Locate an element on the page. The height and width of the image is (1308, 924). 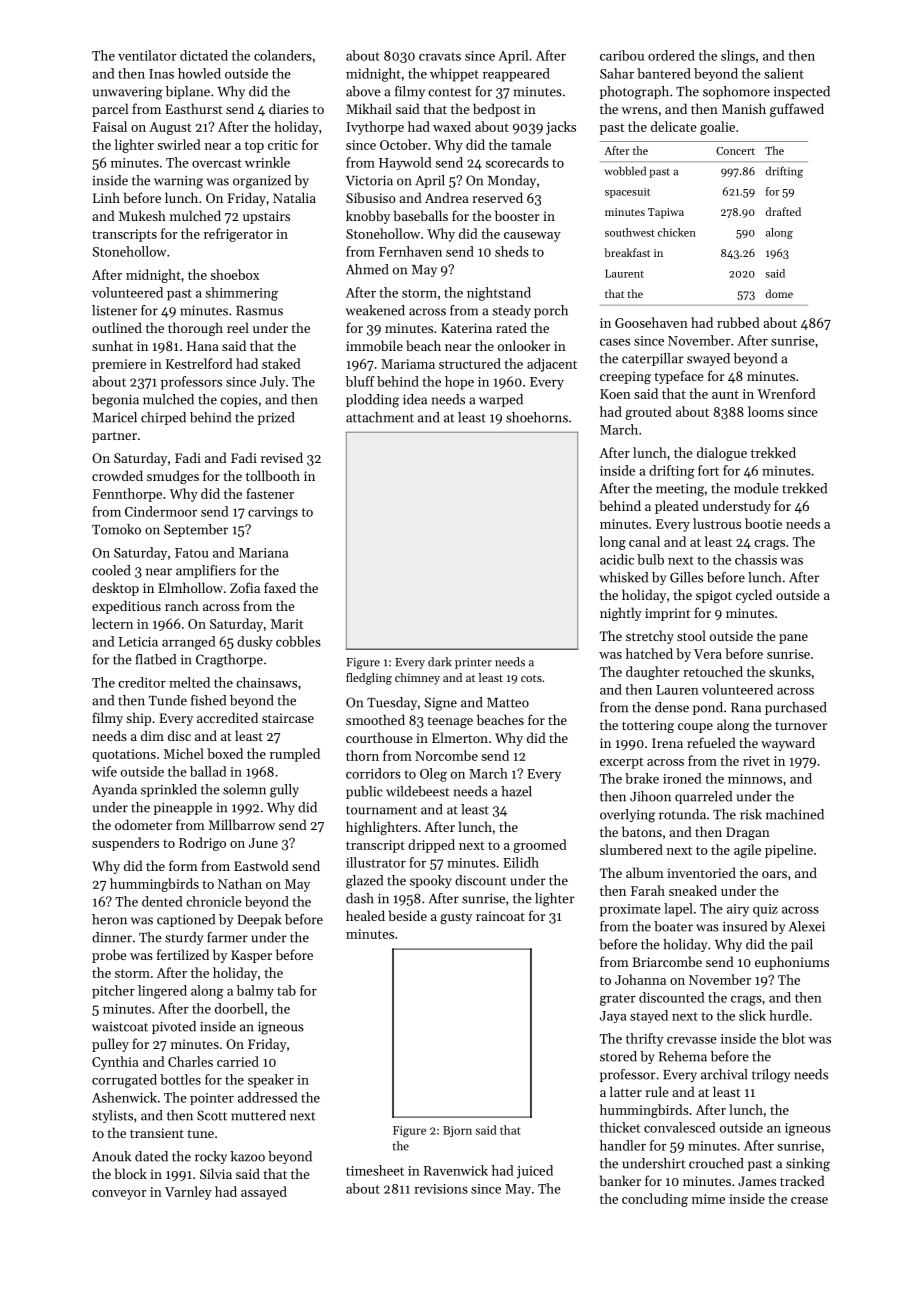
carvings is located at coordinates (273, 513).
